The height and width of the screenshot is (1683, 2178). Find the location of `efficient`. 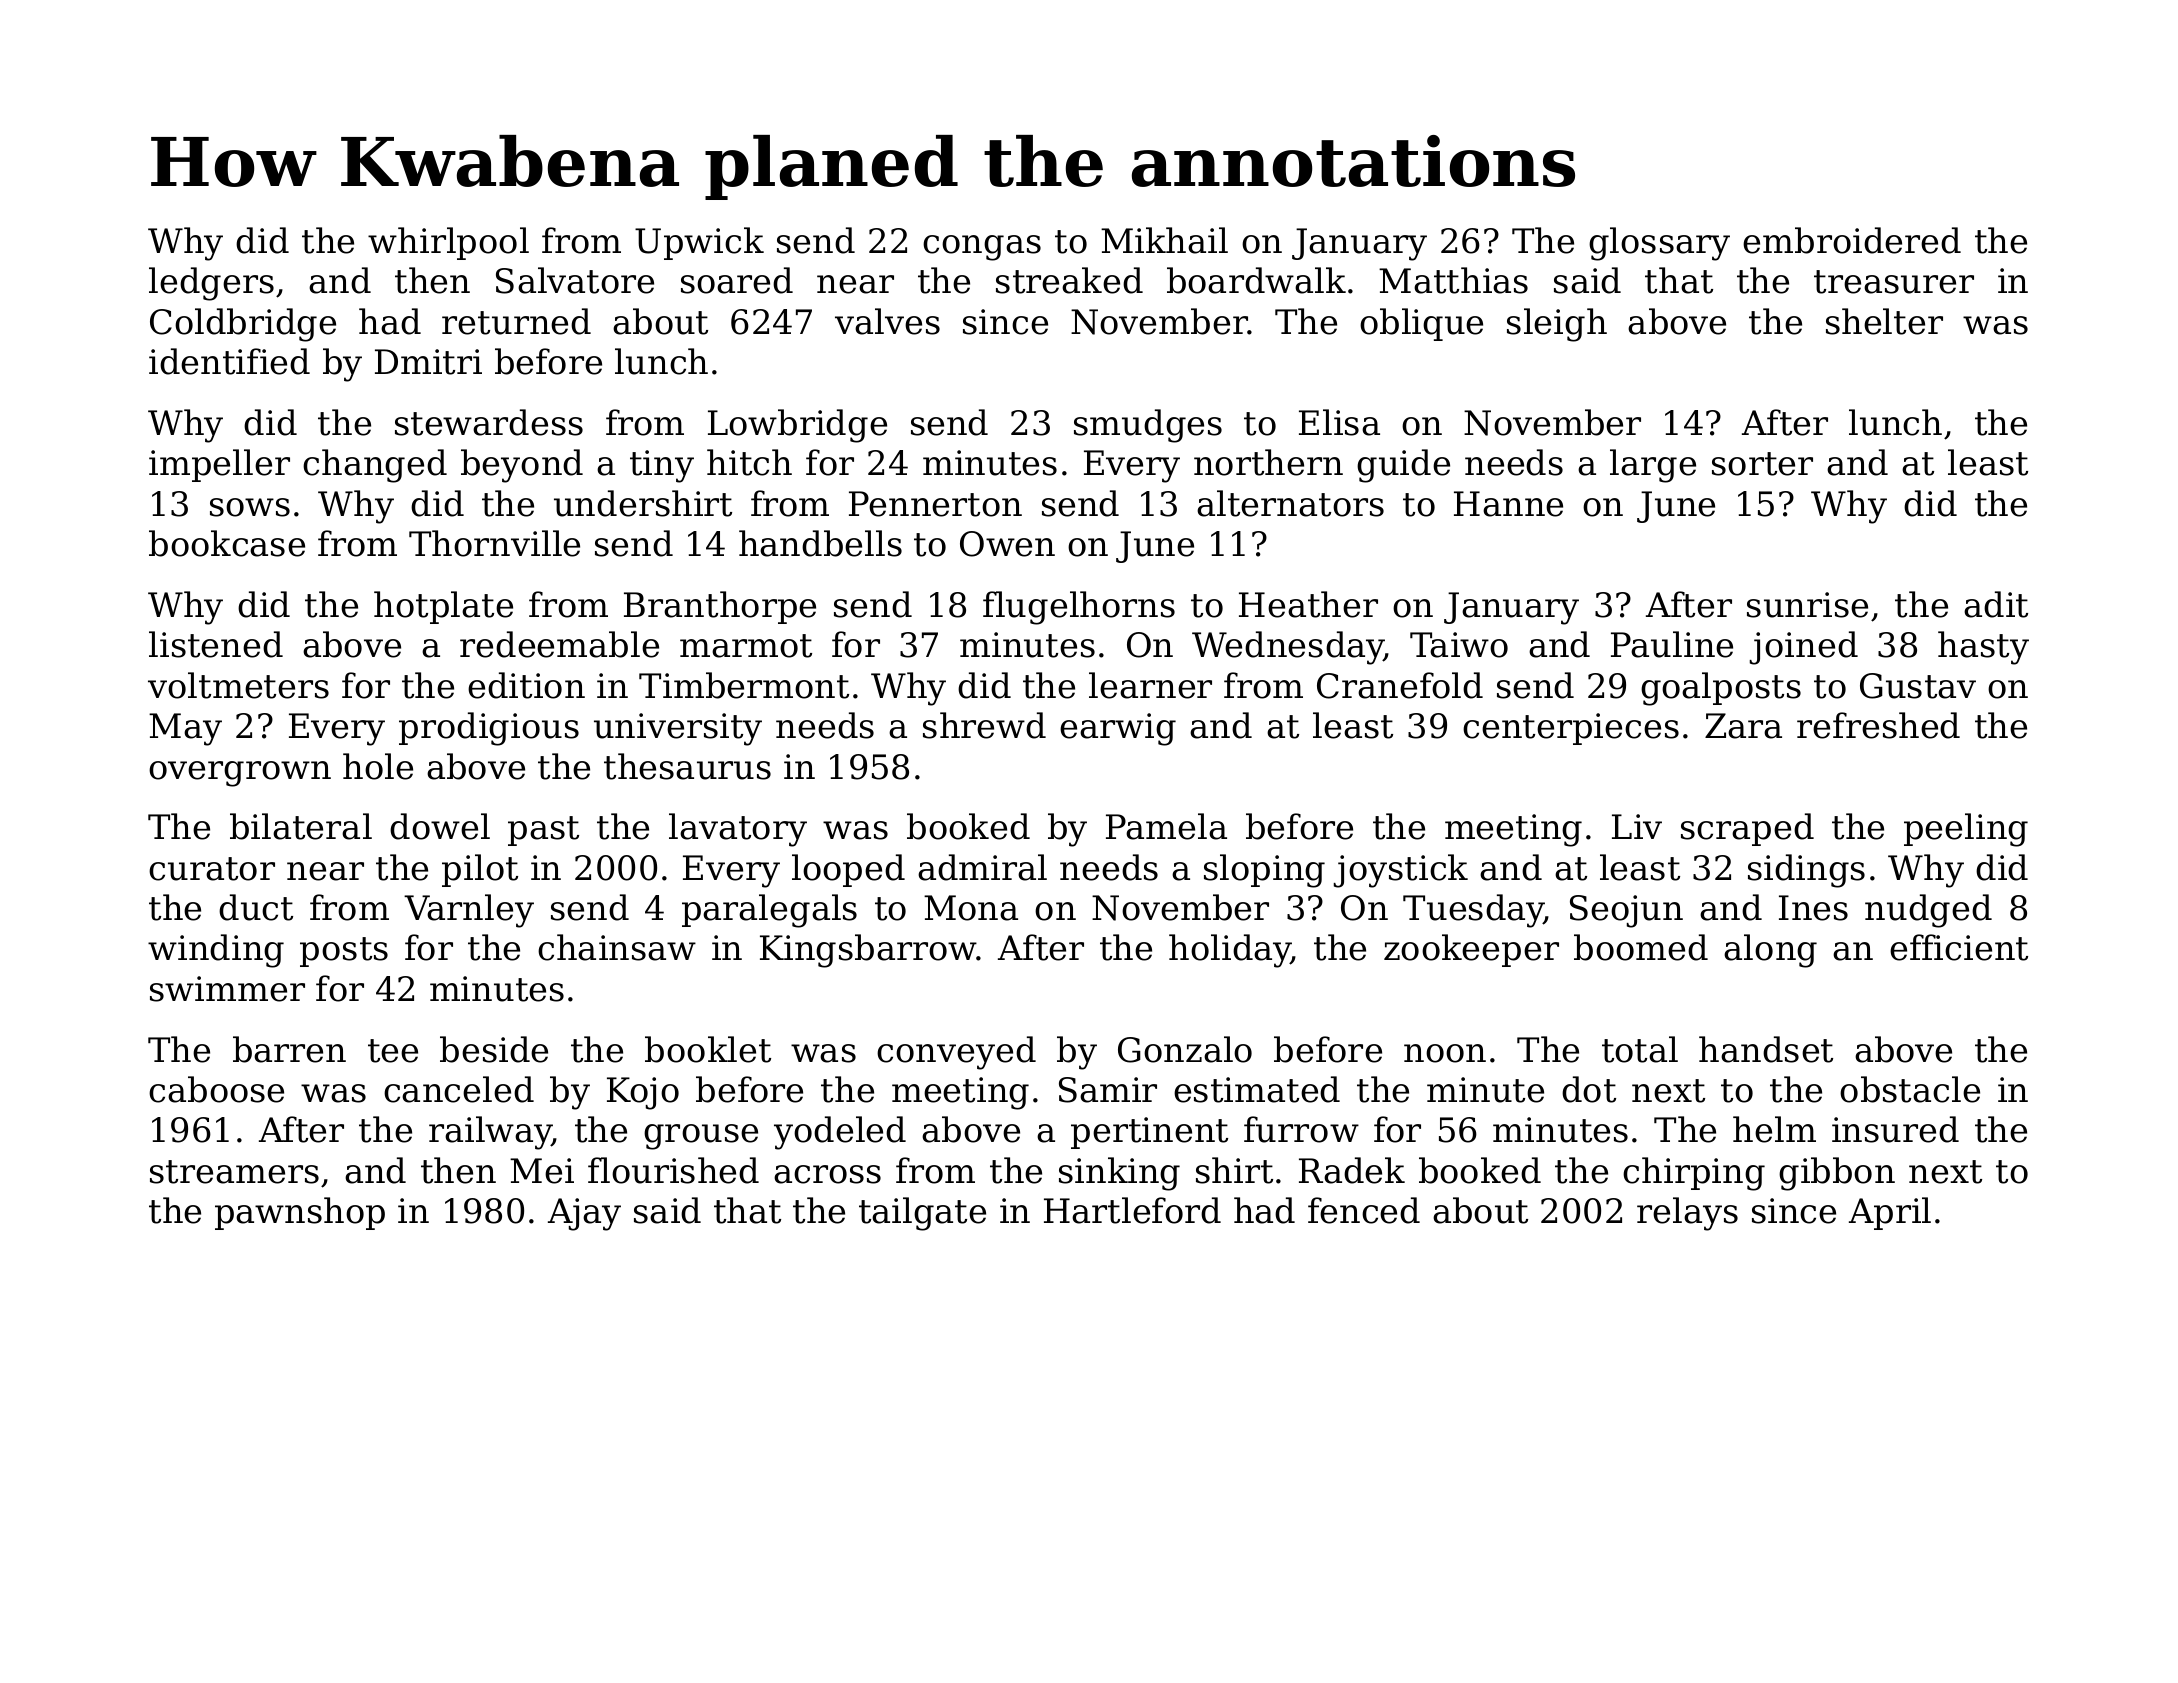

efficient is located at coordinates (1959, 947).
